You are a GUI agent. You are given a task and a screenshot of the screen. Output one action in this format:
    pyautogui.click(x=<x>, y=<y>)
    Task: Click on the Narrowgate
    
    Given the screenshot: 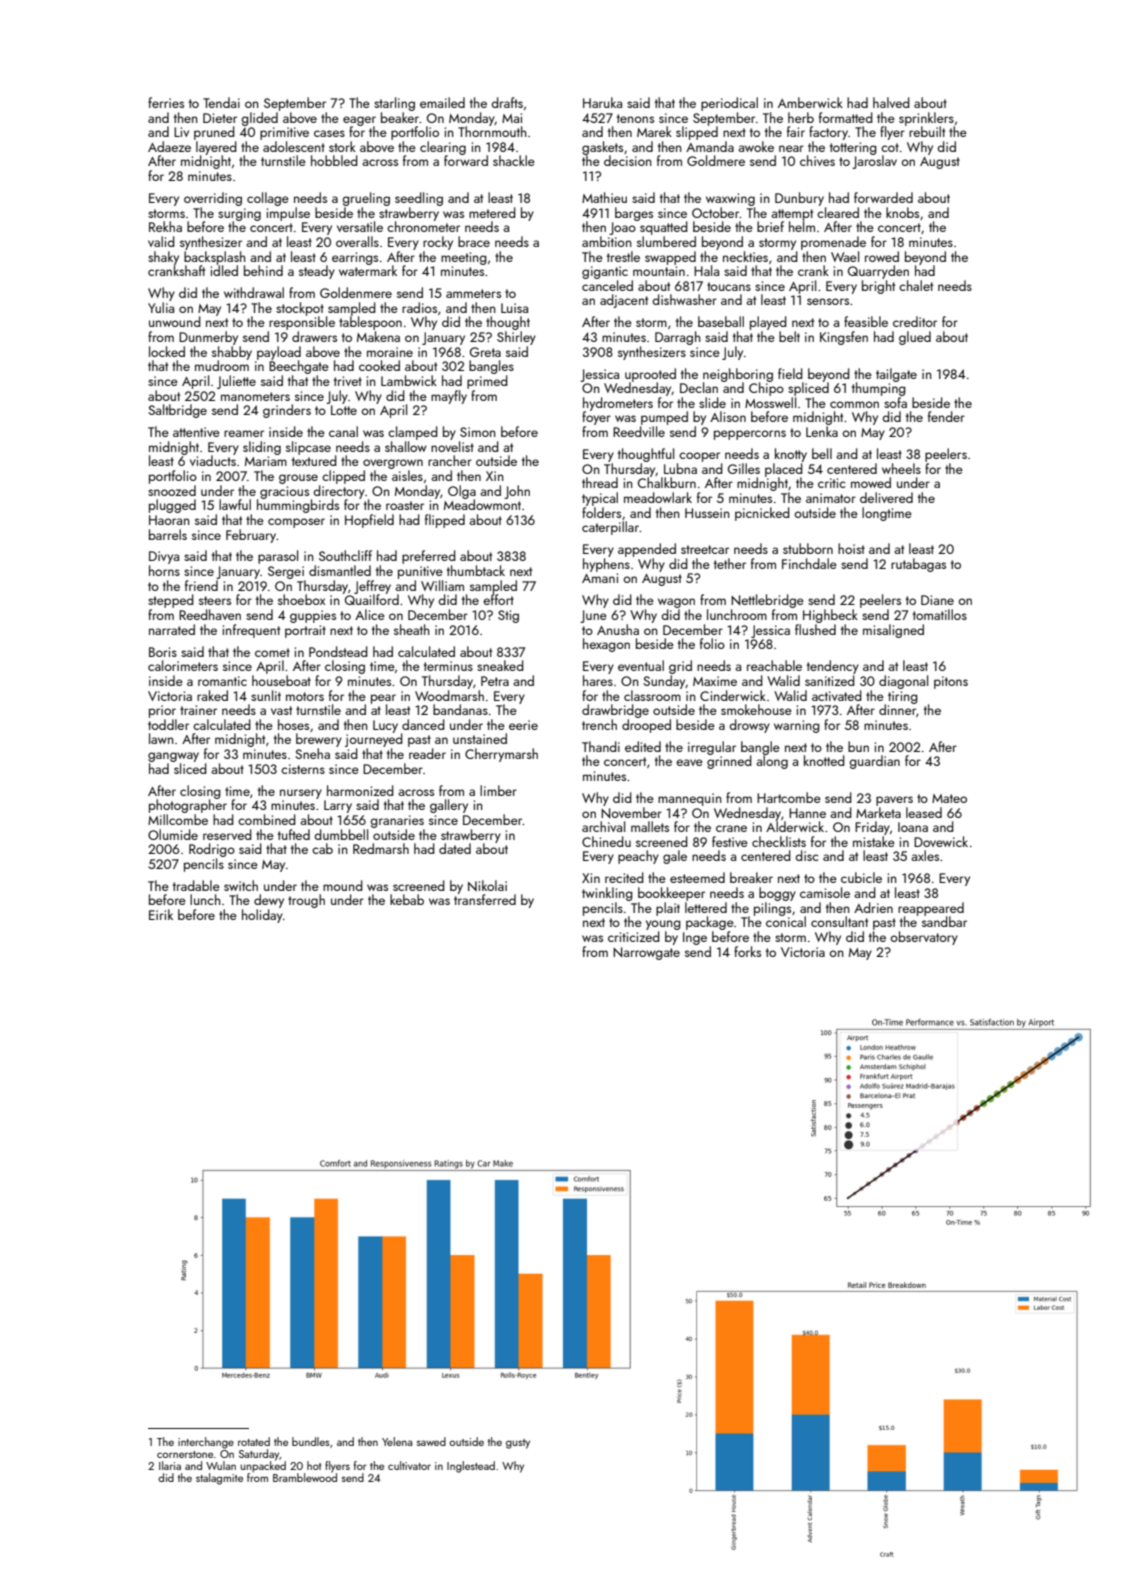 What is the action you would take?
    pyautogui.click(x=646, y=953)
